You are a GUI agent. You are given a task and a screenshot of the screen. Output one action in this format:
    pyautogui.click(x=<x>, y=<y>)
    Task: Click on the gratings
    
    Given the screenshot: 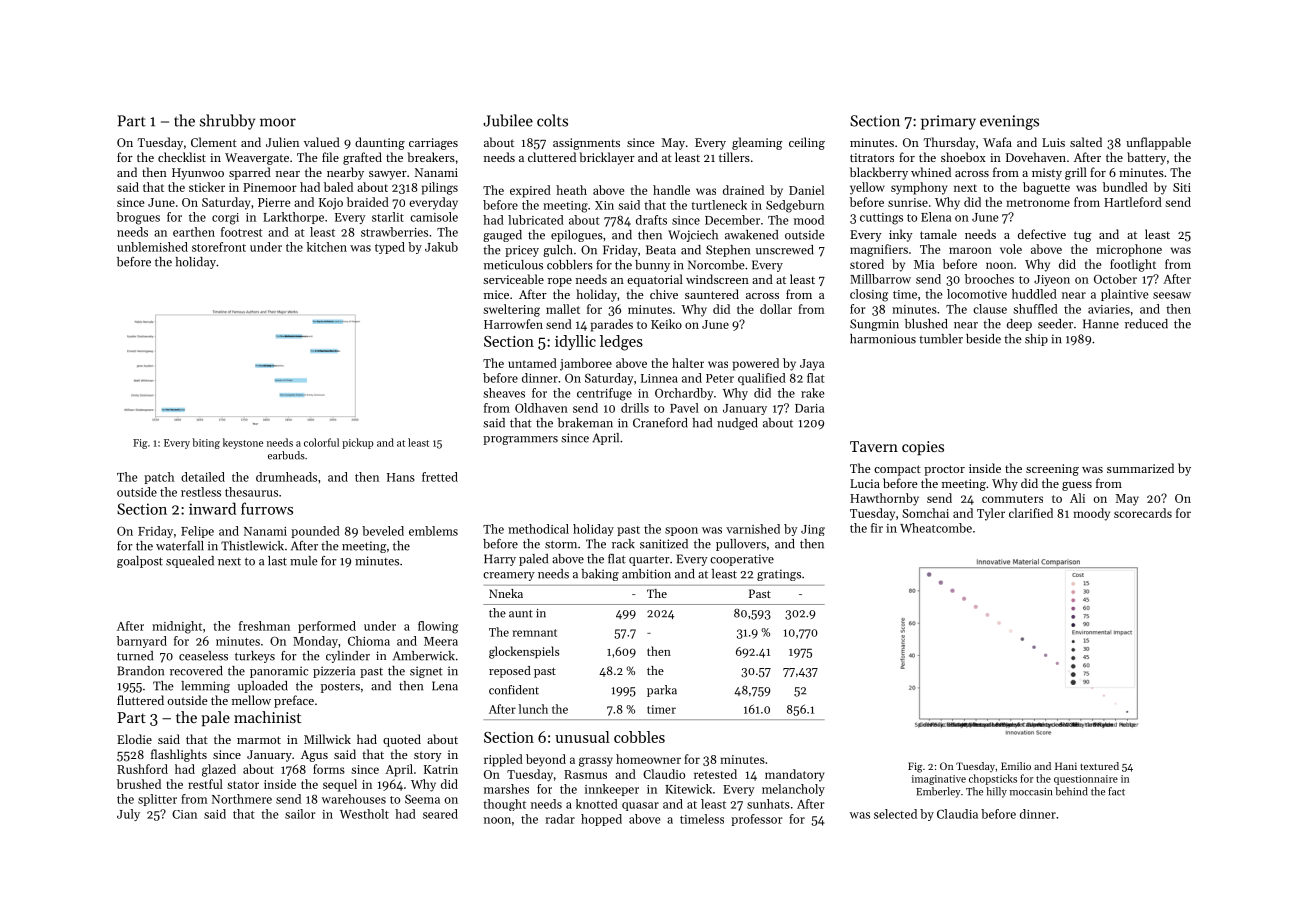 What is the action you would take?
    pyautogui.click(x=779, y=575)
